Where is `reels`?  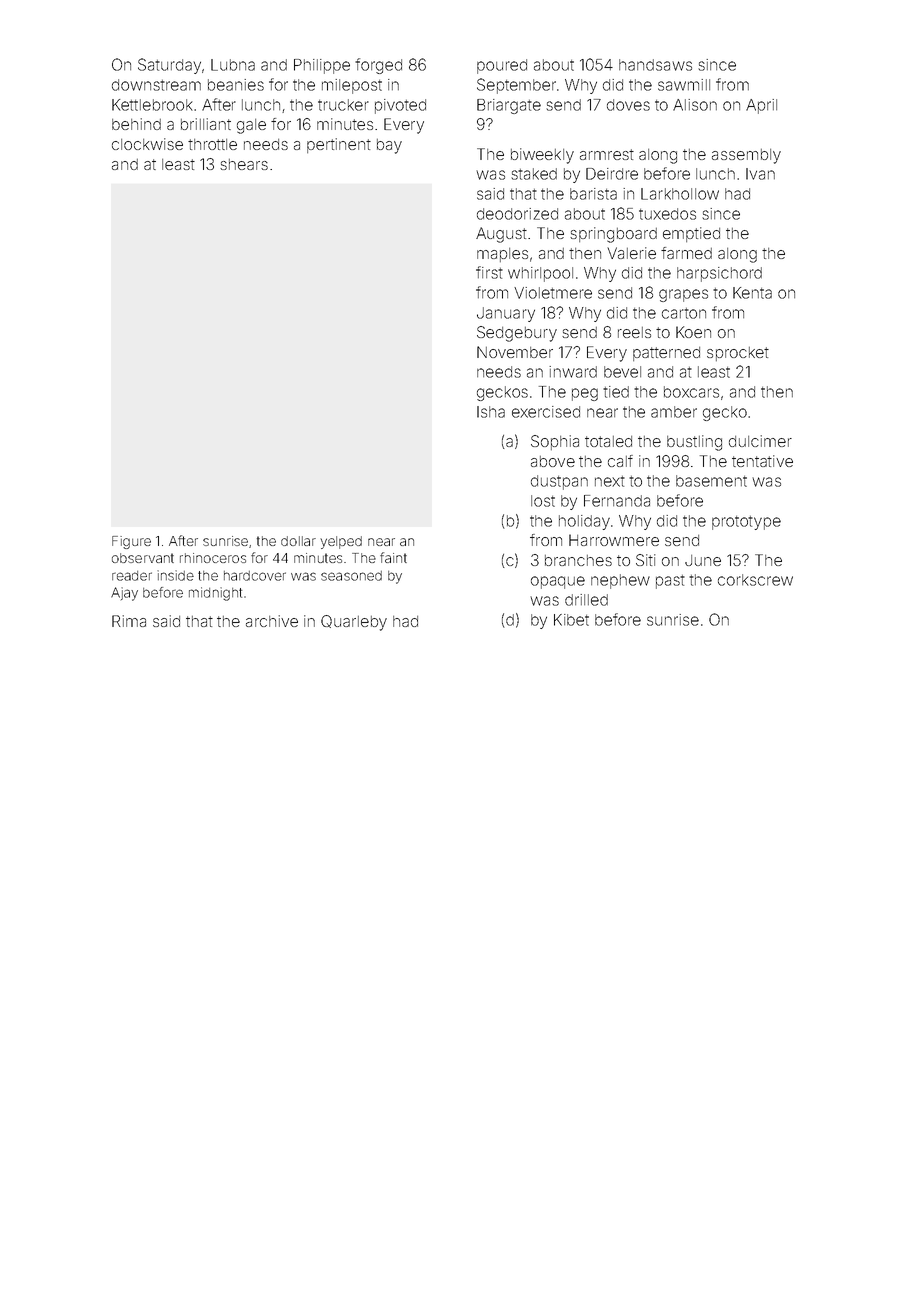 reels is located at coordinates (634, 332).
